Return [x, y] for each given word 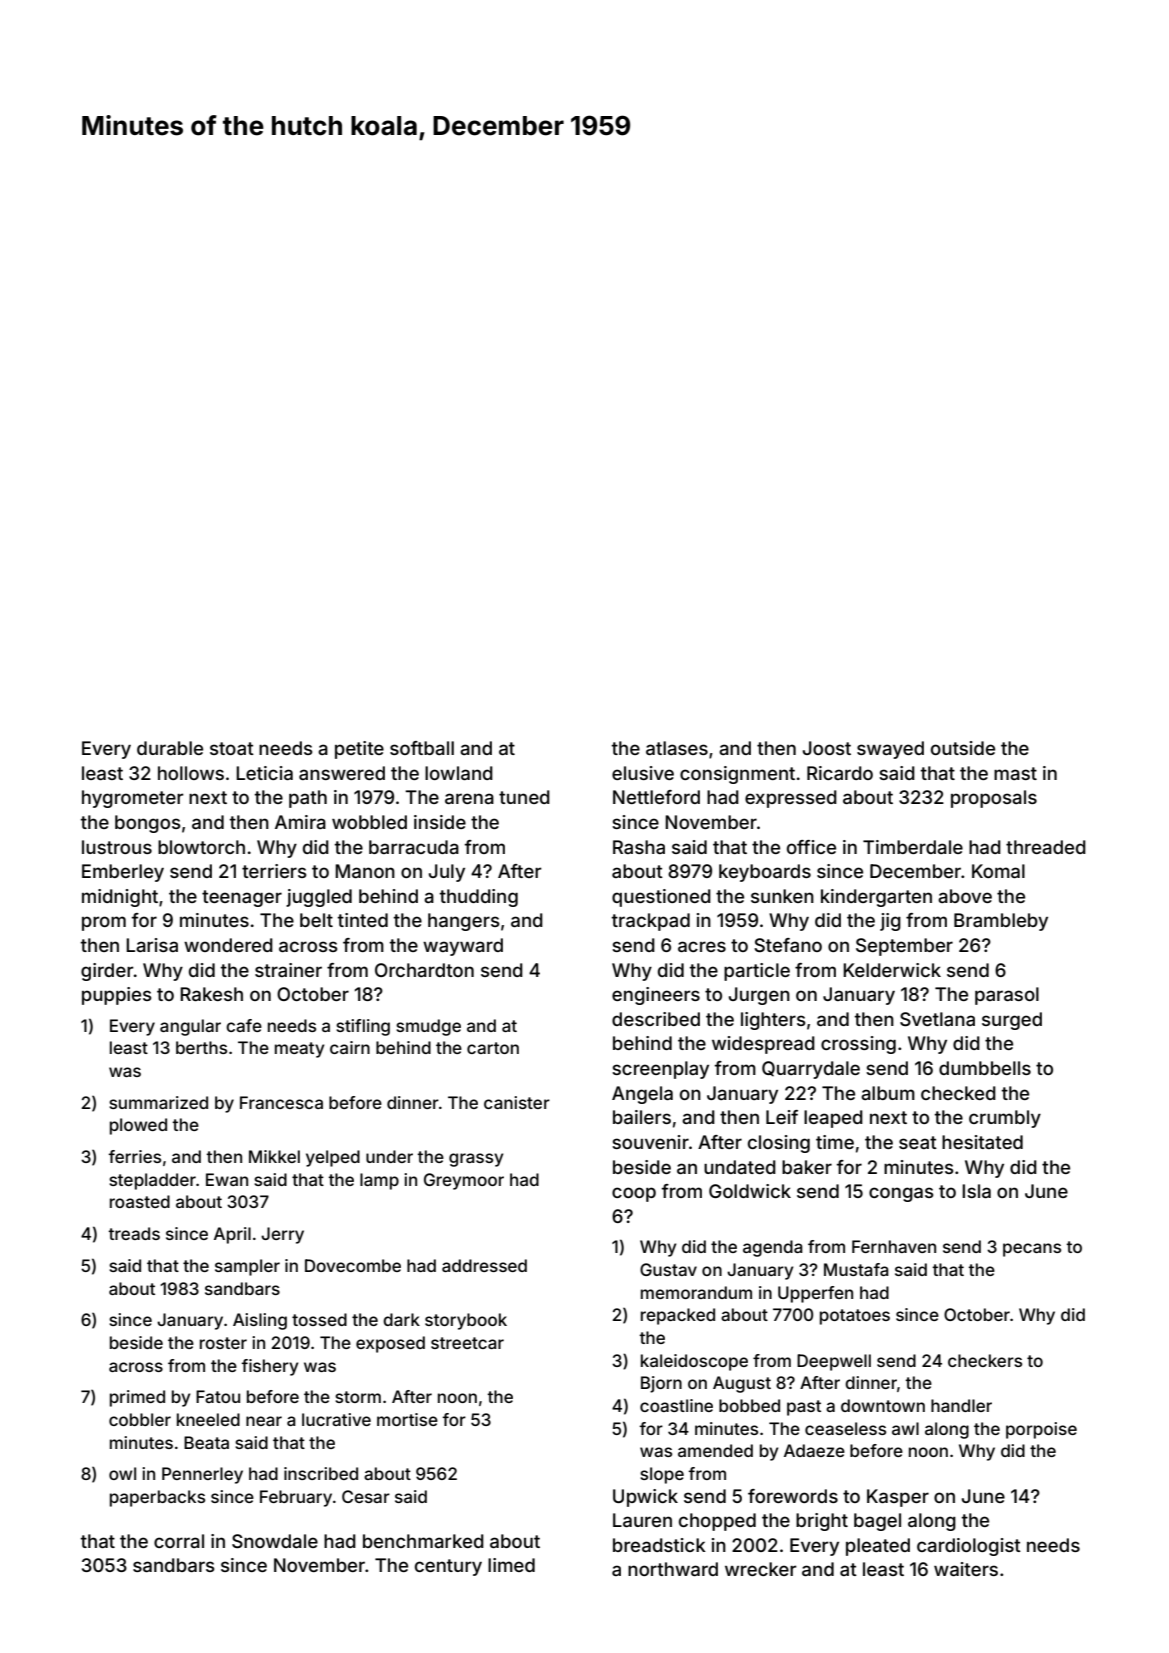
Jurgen [759, 996]
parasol [1007, 996]
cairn [350, 1047]
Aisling [260, 1321]
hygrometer [133, 799]
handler [961, 1405]
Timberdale [913, 847]
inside [440, 822]
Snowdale [275, 1541]
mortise [407, 1419]
